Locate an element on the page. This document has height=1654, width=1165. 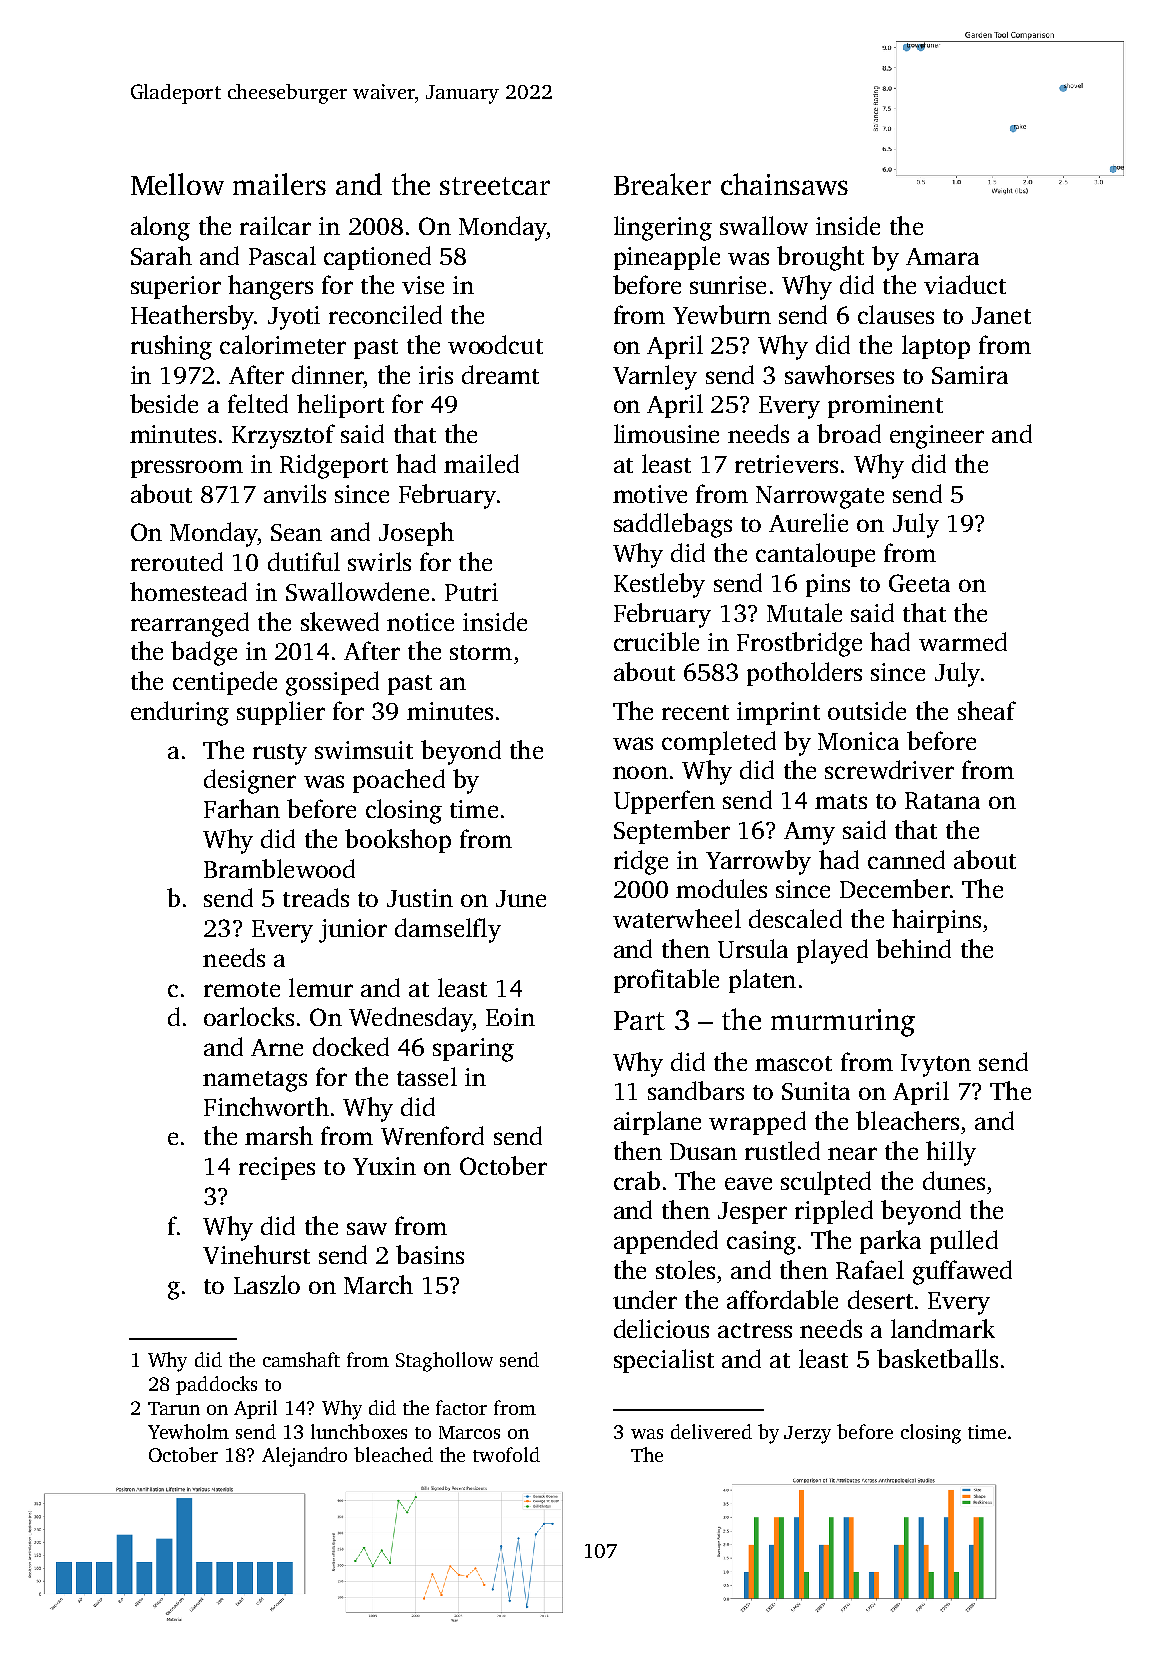
engineer is located at coordinates (937, 437).
